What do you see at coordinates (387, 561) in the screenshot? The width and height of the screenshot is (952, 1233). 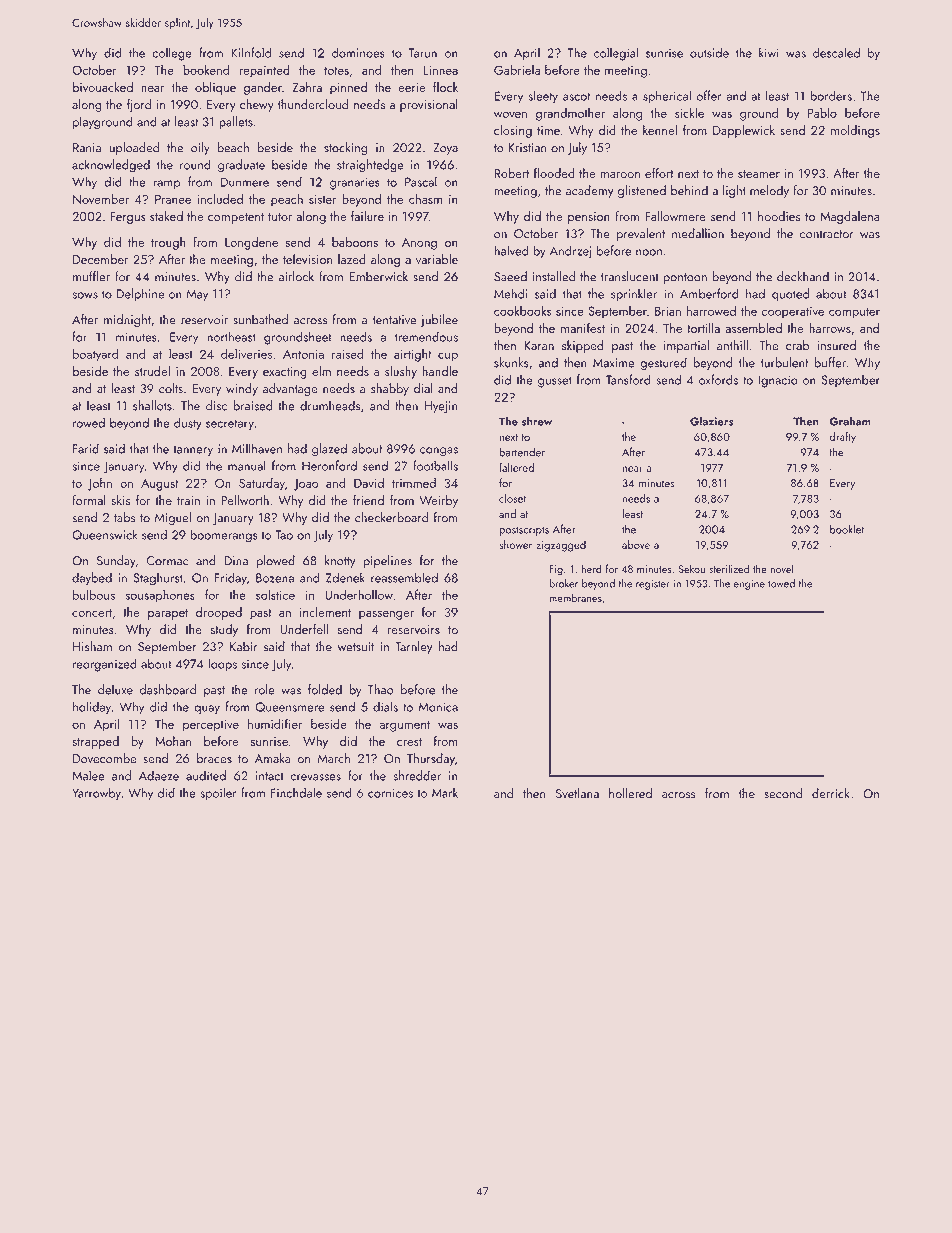 I see `pipelines` at bounding box center [387, 561].
